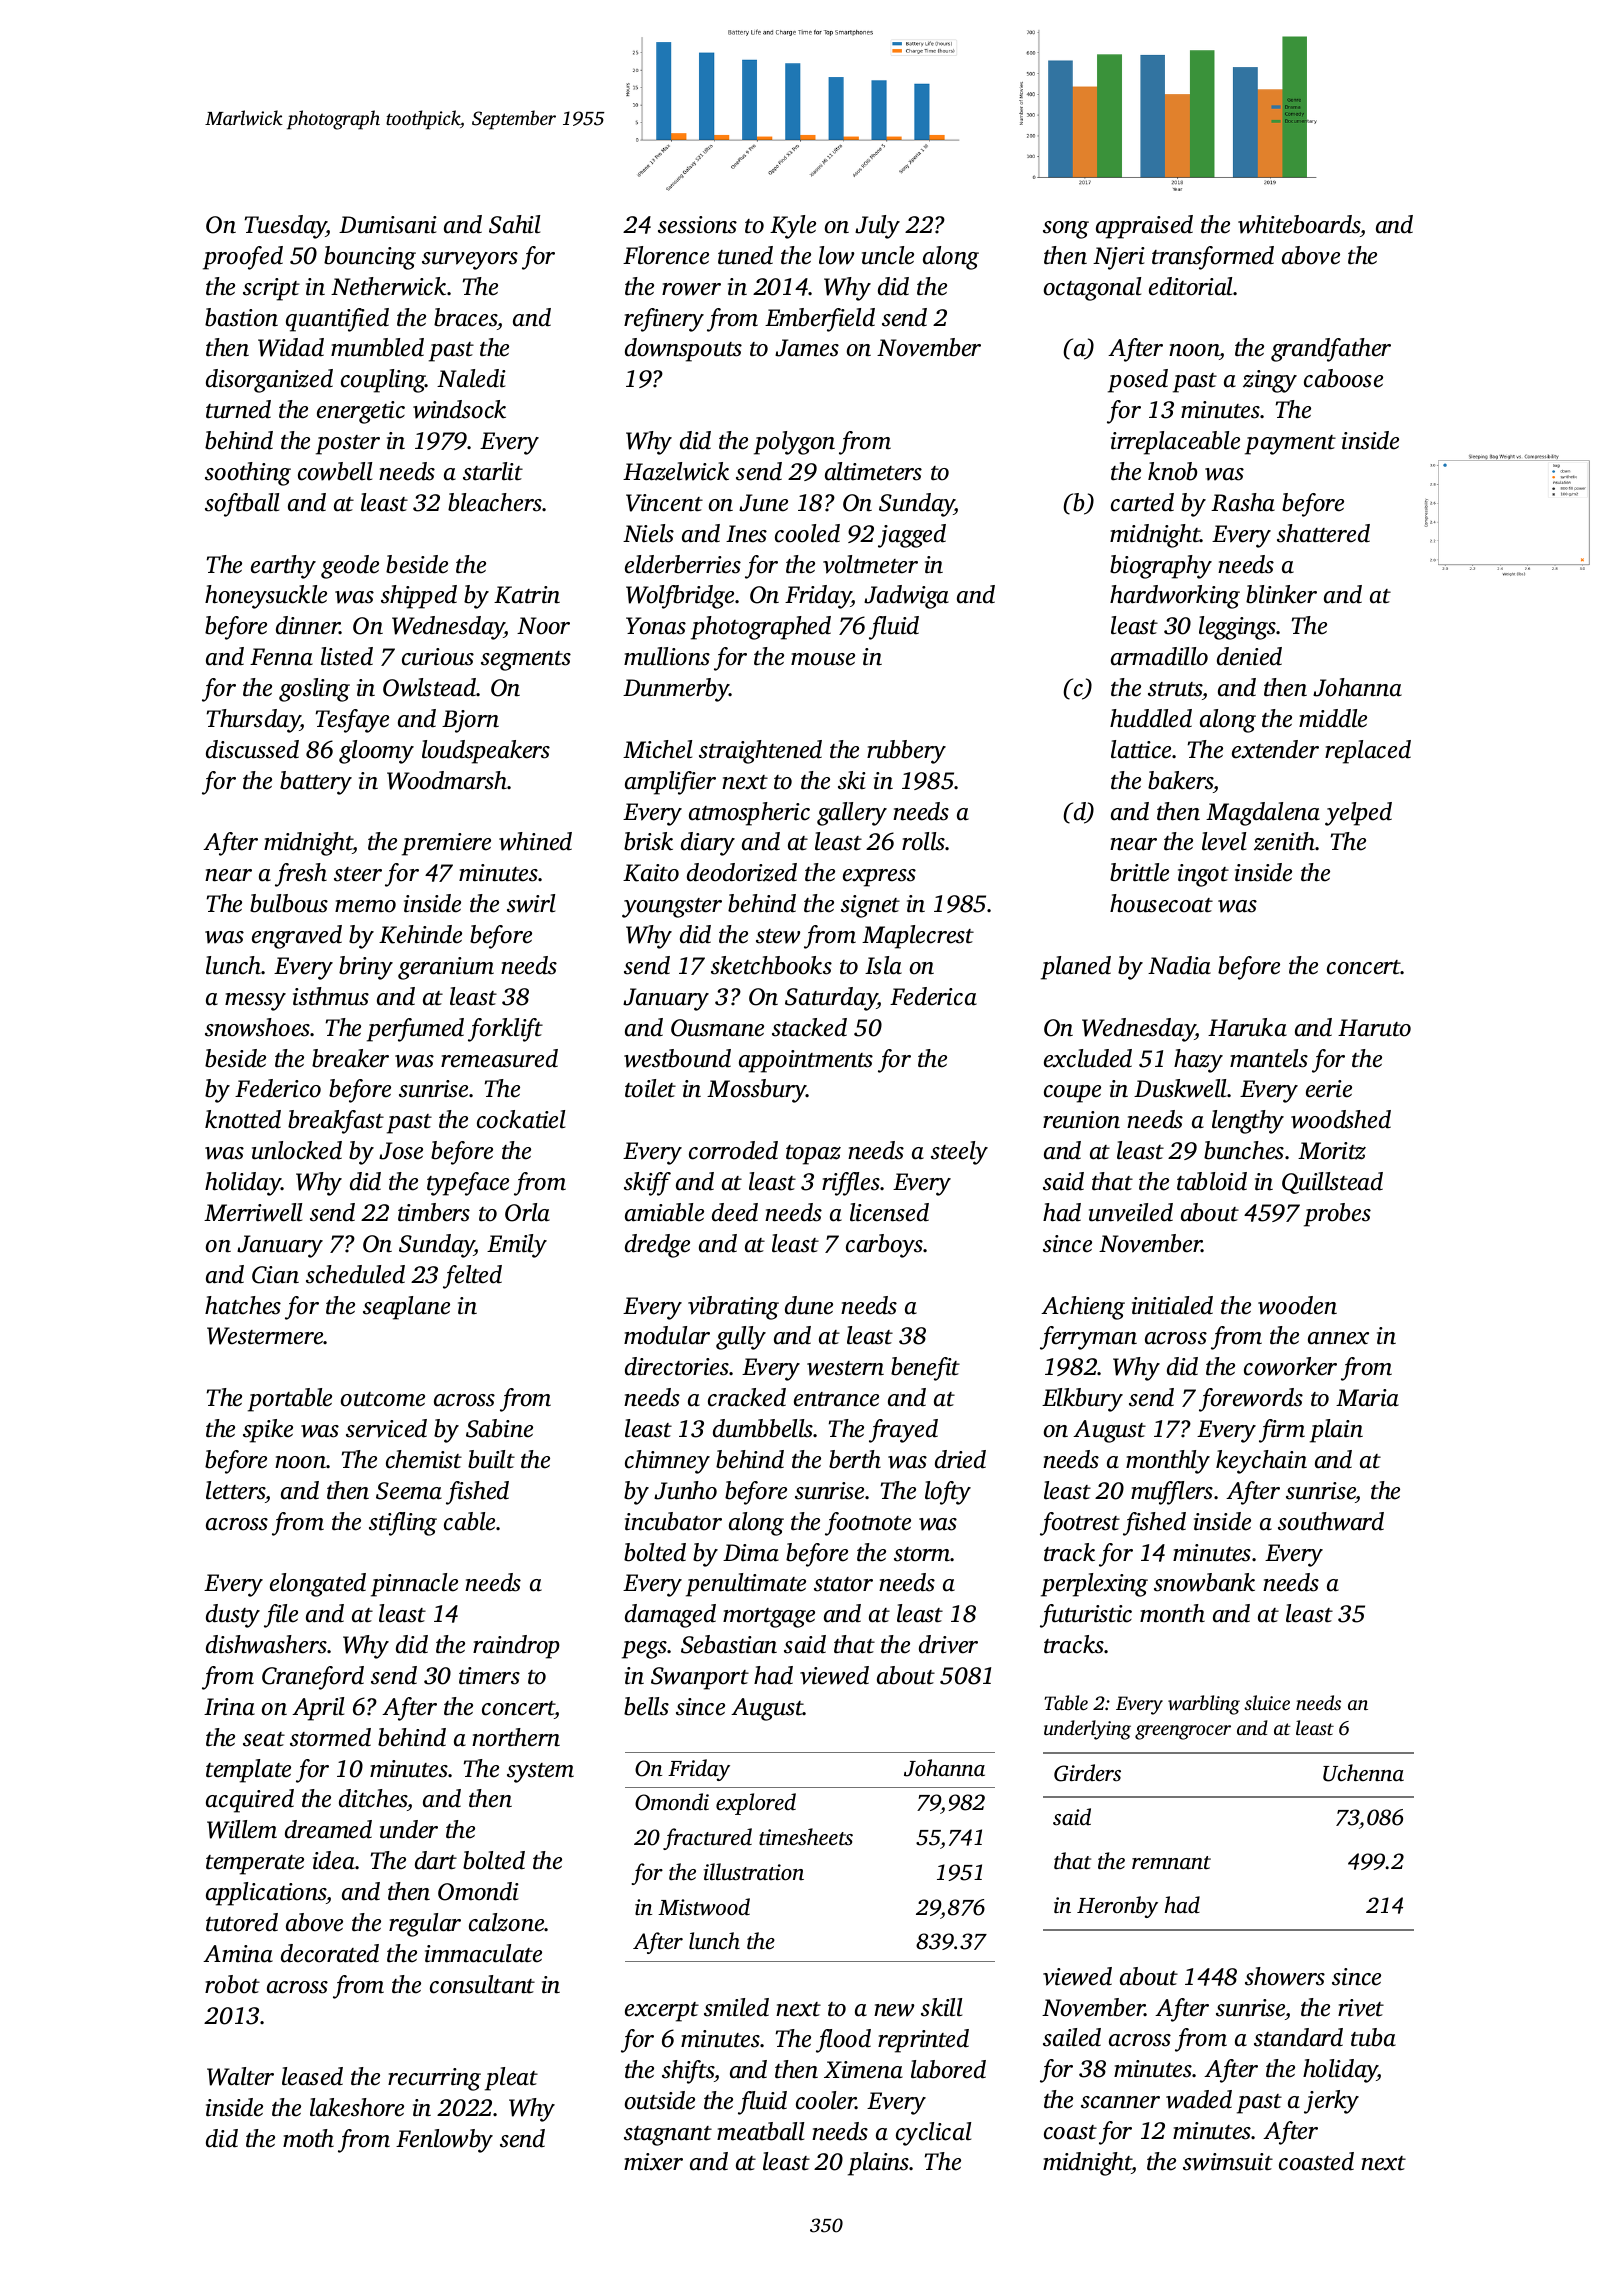  Describe the element at coordinates (1203, 875) in the document. I see `ingot` at that location.
